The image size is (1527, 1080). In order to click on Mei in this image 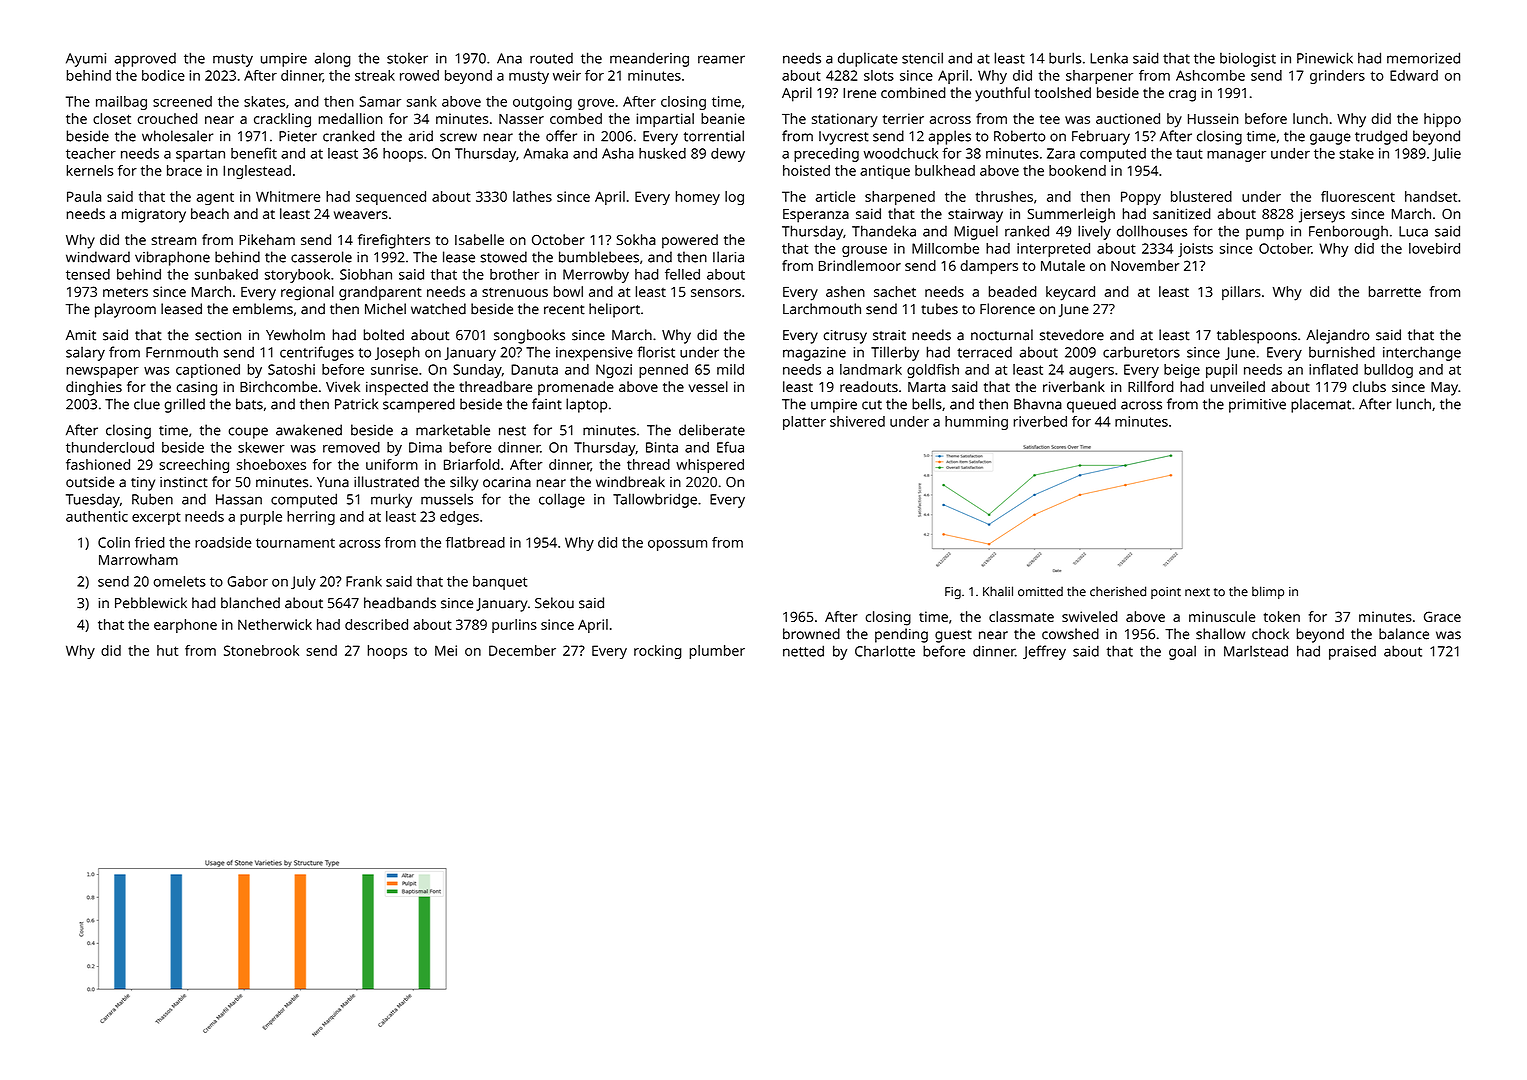, I will do `click(446, 650)`.
